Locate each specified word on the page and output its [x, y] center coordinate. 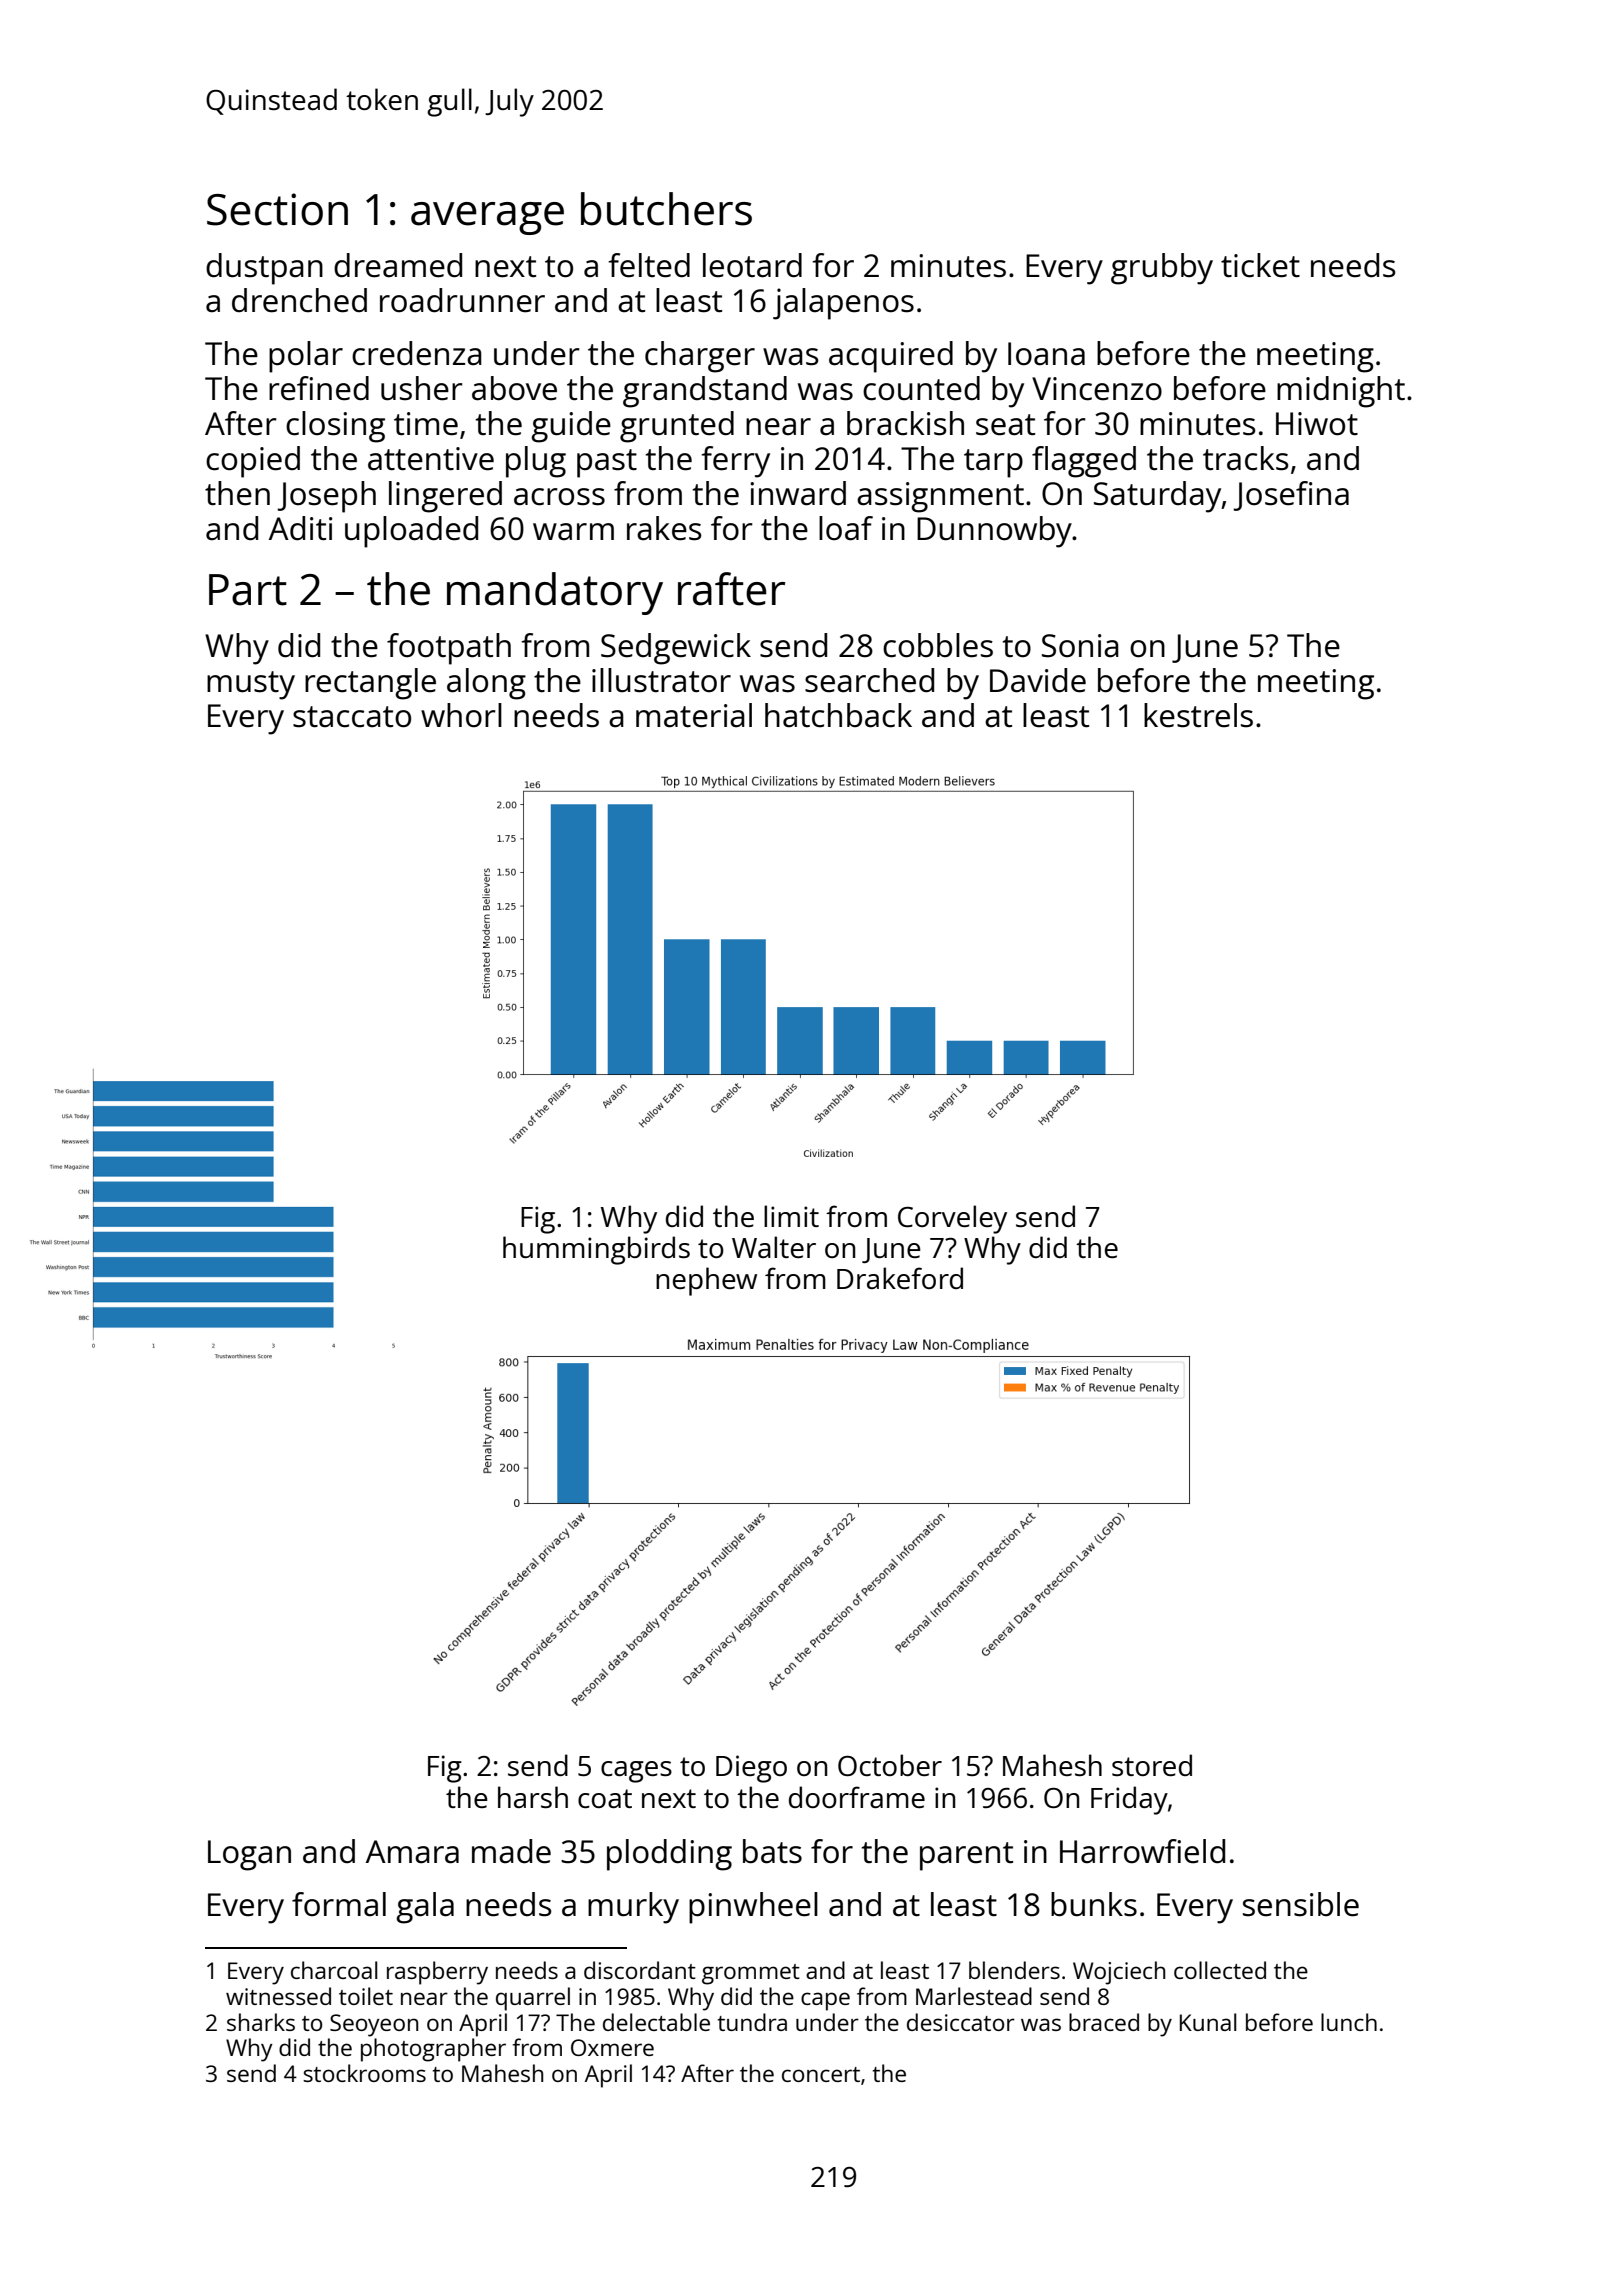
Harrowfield [1142, 1851]
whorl [461, 715]
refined [319, 388]
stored [1152, 1765]
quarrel [533, 1999]
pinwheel [753, 1908]
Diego [751, 1769]
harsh [533, 1797]
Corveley [952, 1219]
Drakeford [900, 1278]
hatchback [838, 715]
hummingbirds [596, 1250]
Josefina [1291, 496]
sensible [1301, 1904]
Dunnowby [994, 532]
